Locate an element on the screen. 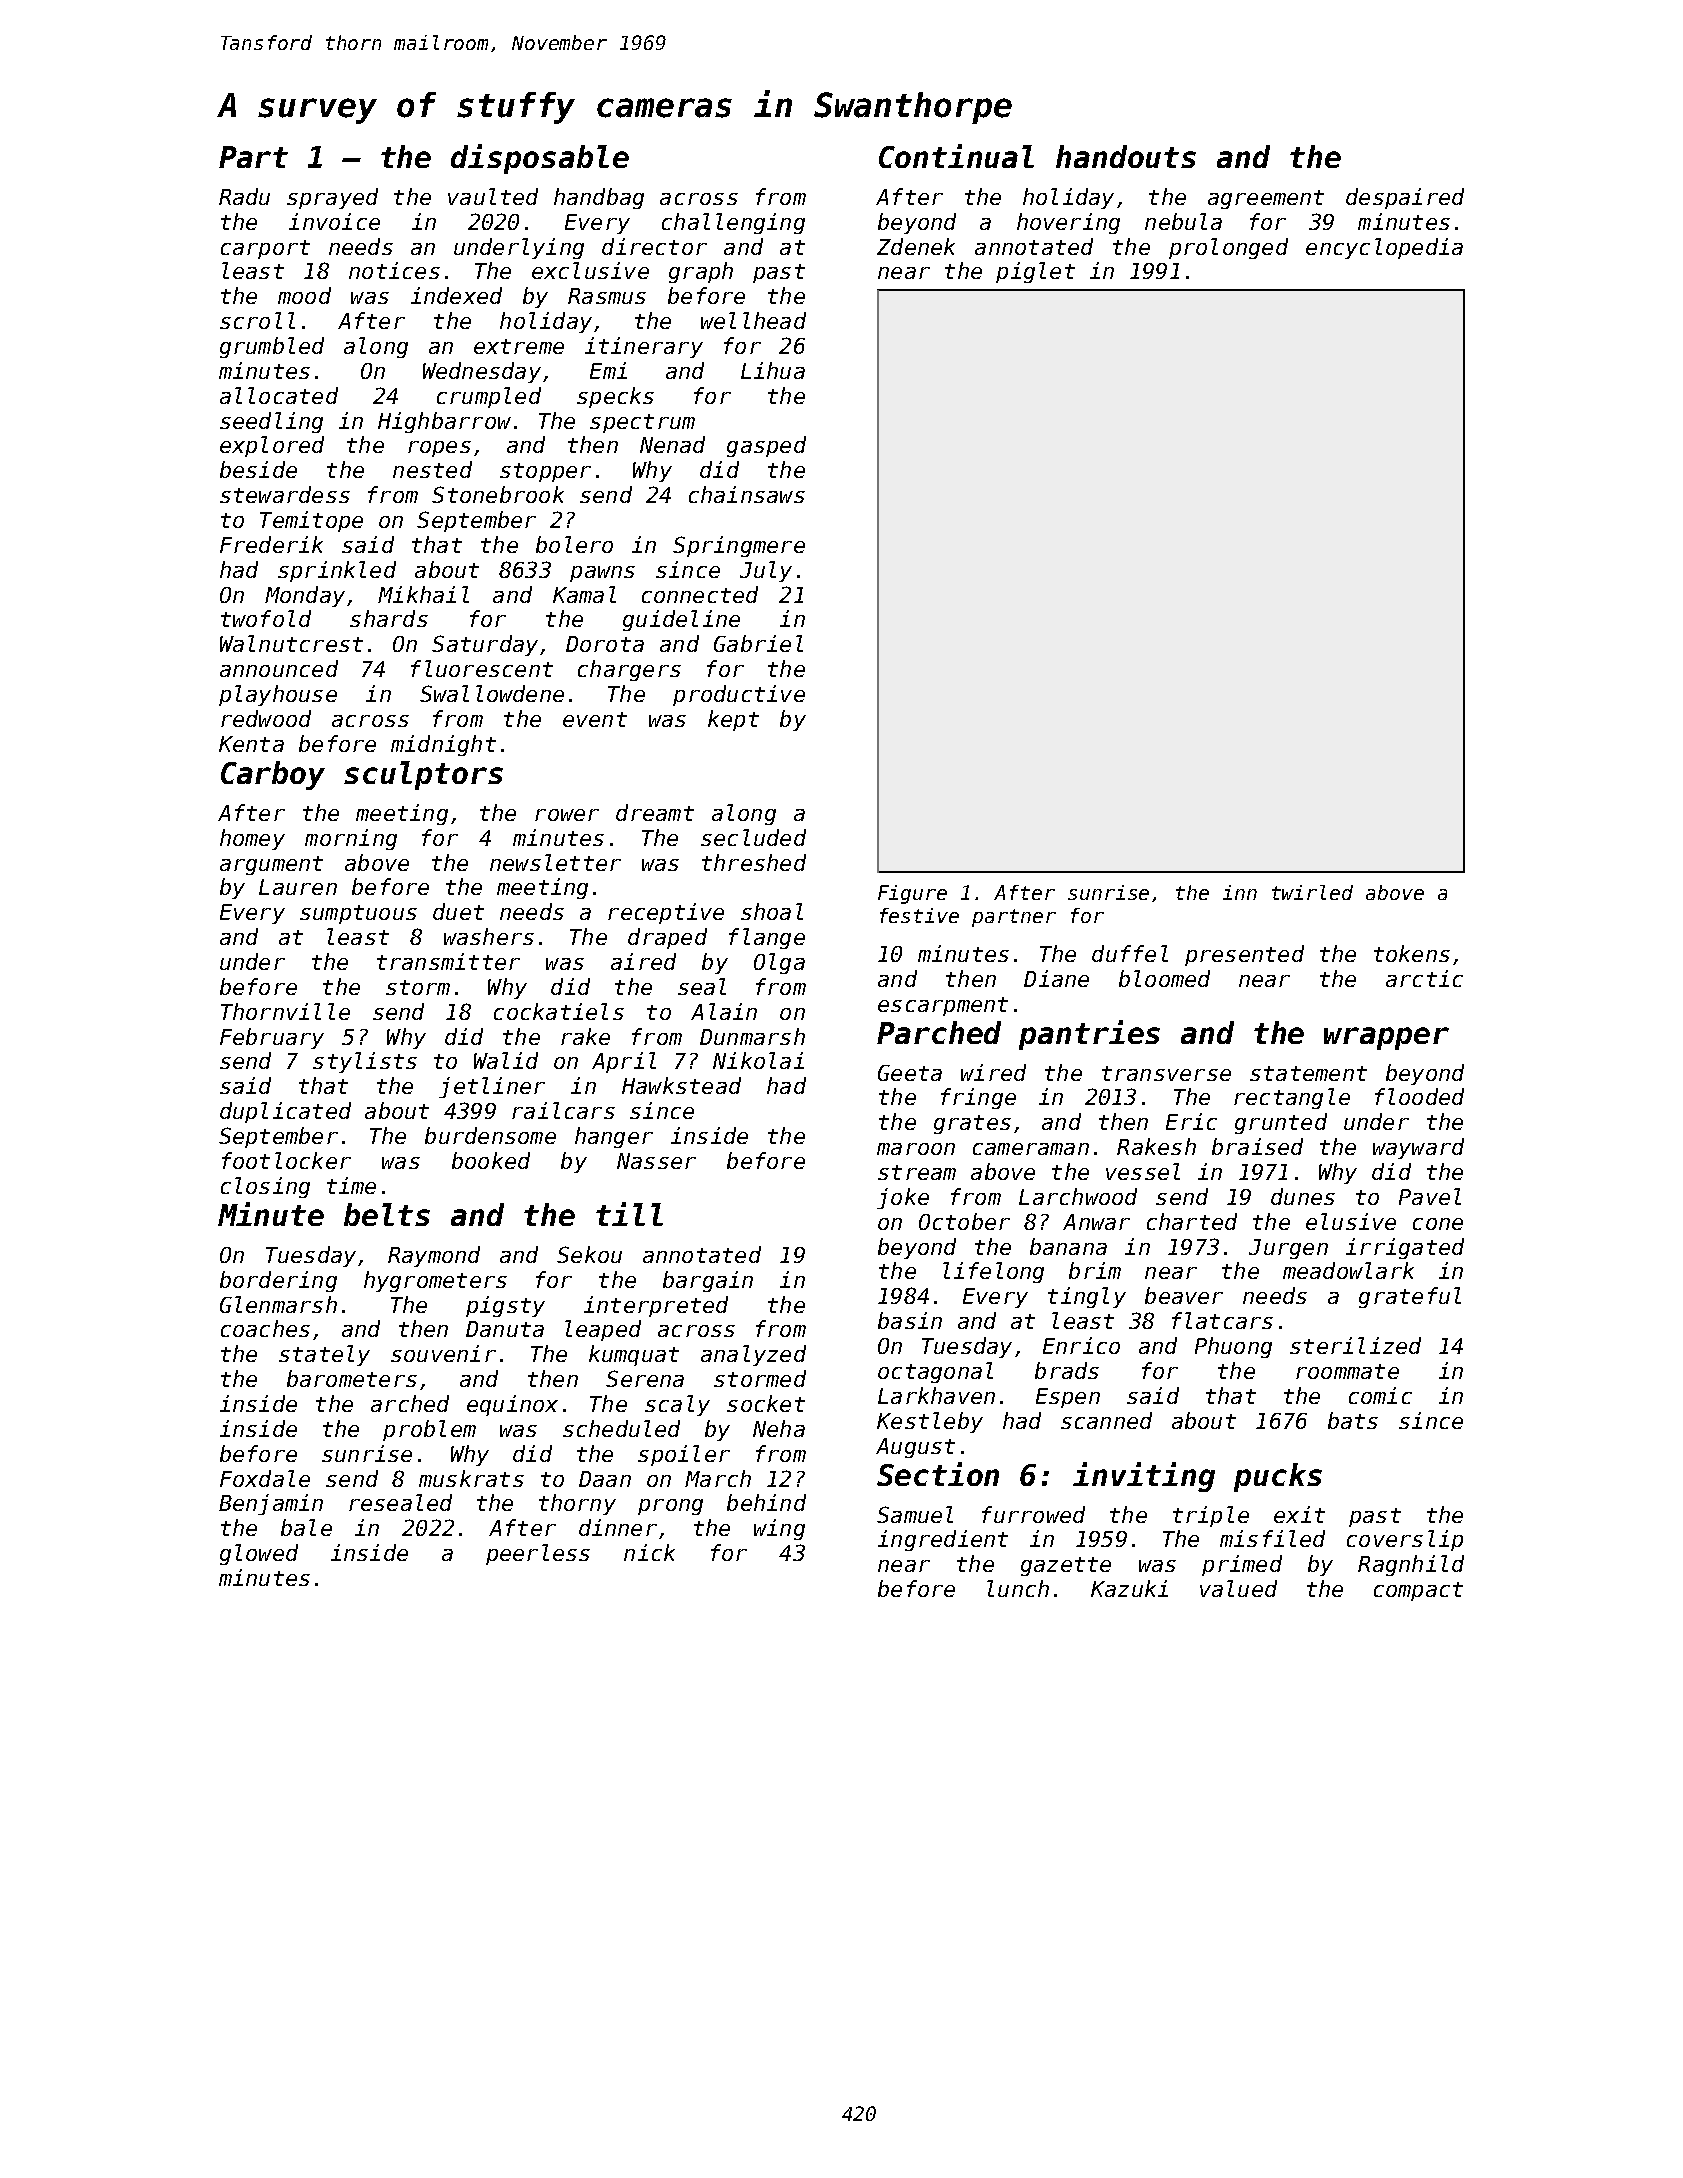 The width and height of the screenshot is (1683, 2178). disposable is located at coordinates (540, 159).
